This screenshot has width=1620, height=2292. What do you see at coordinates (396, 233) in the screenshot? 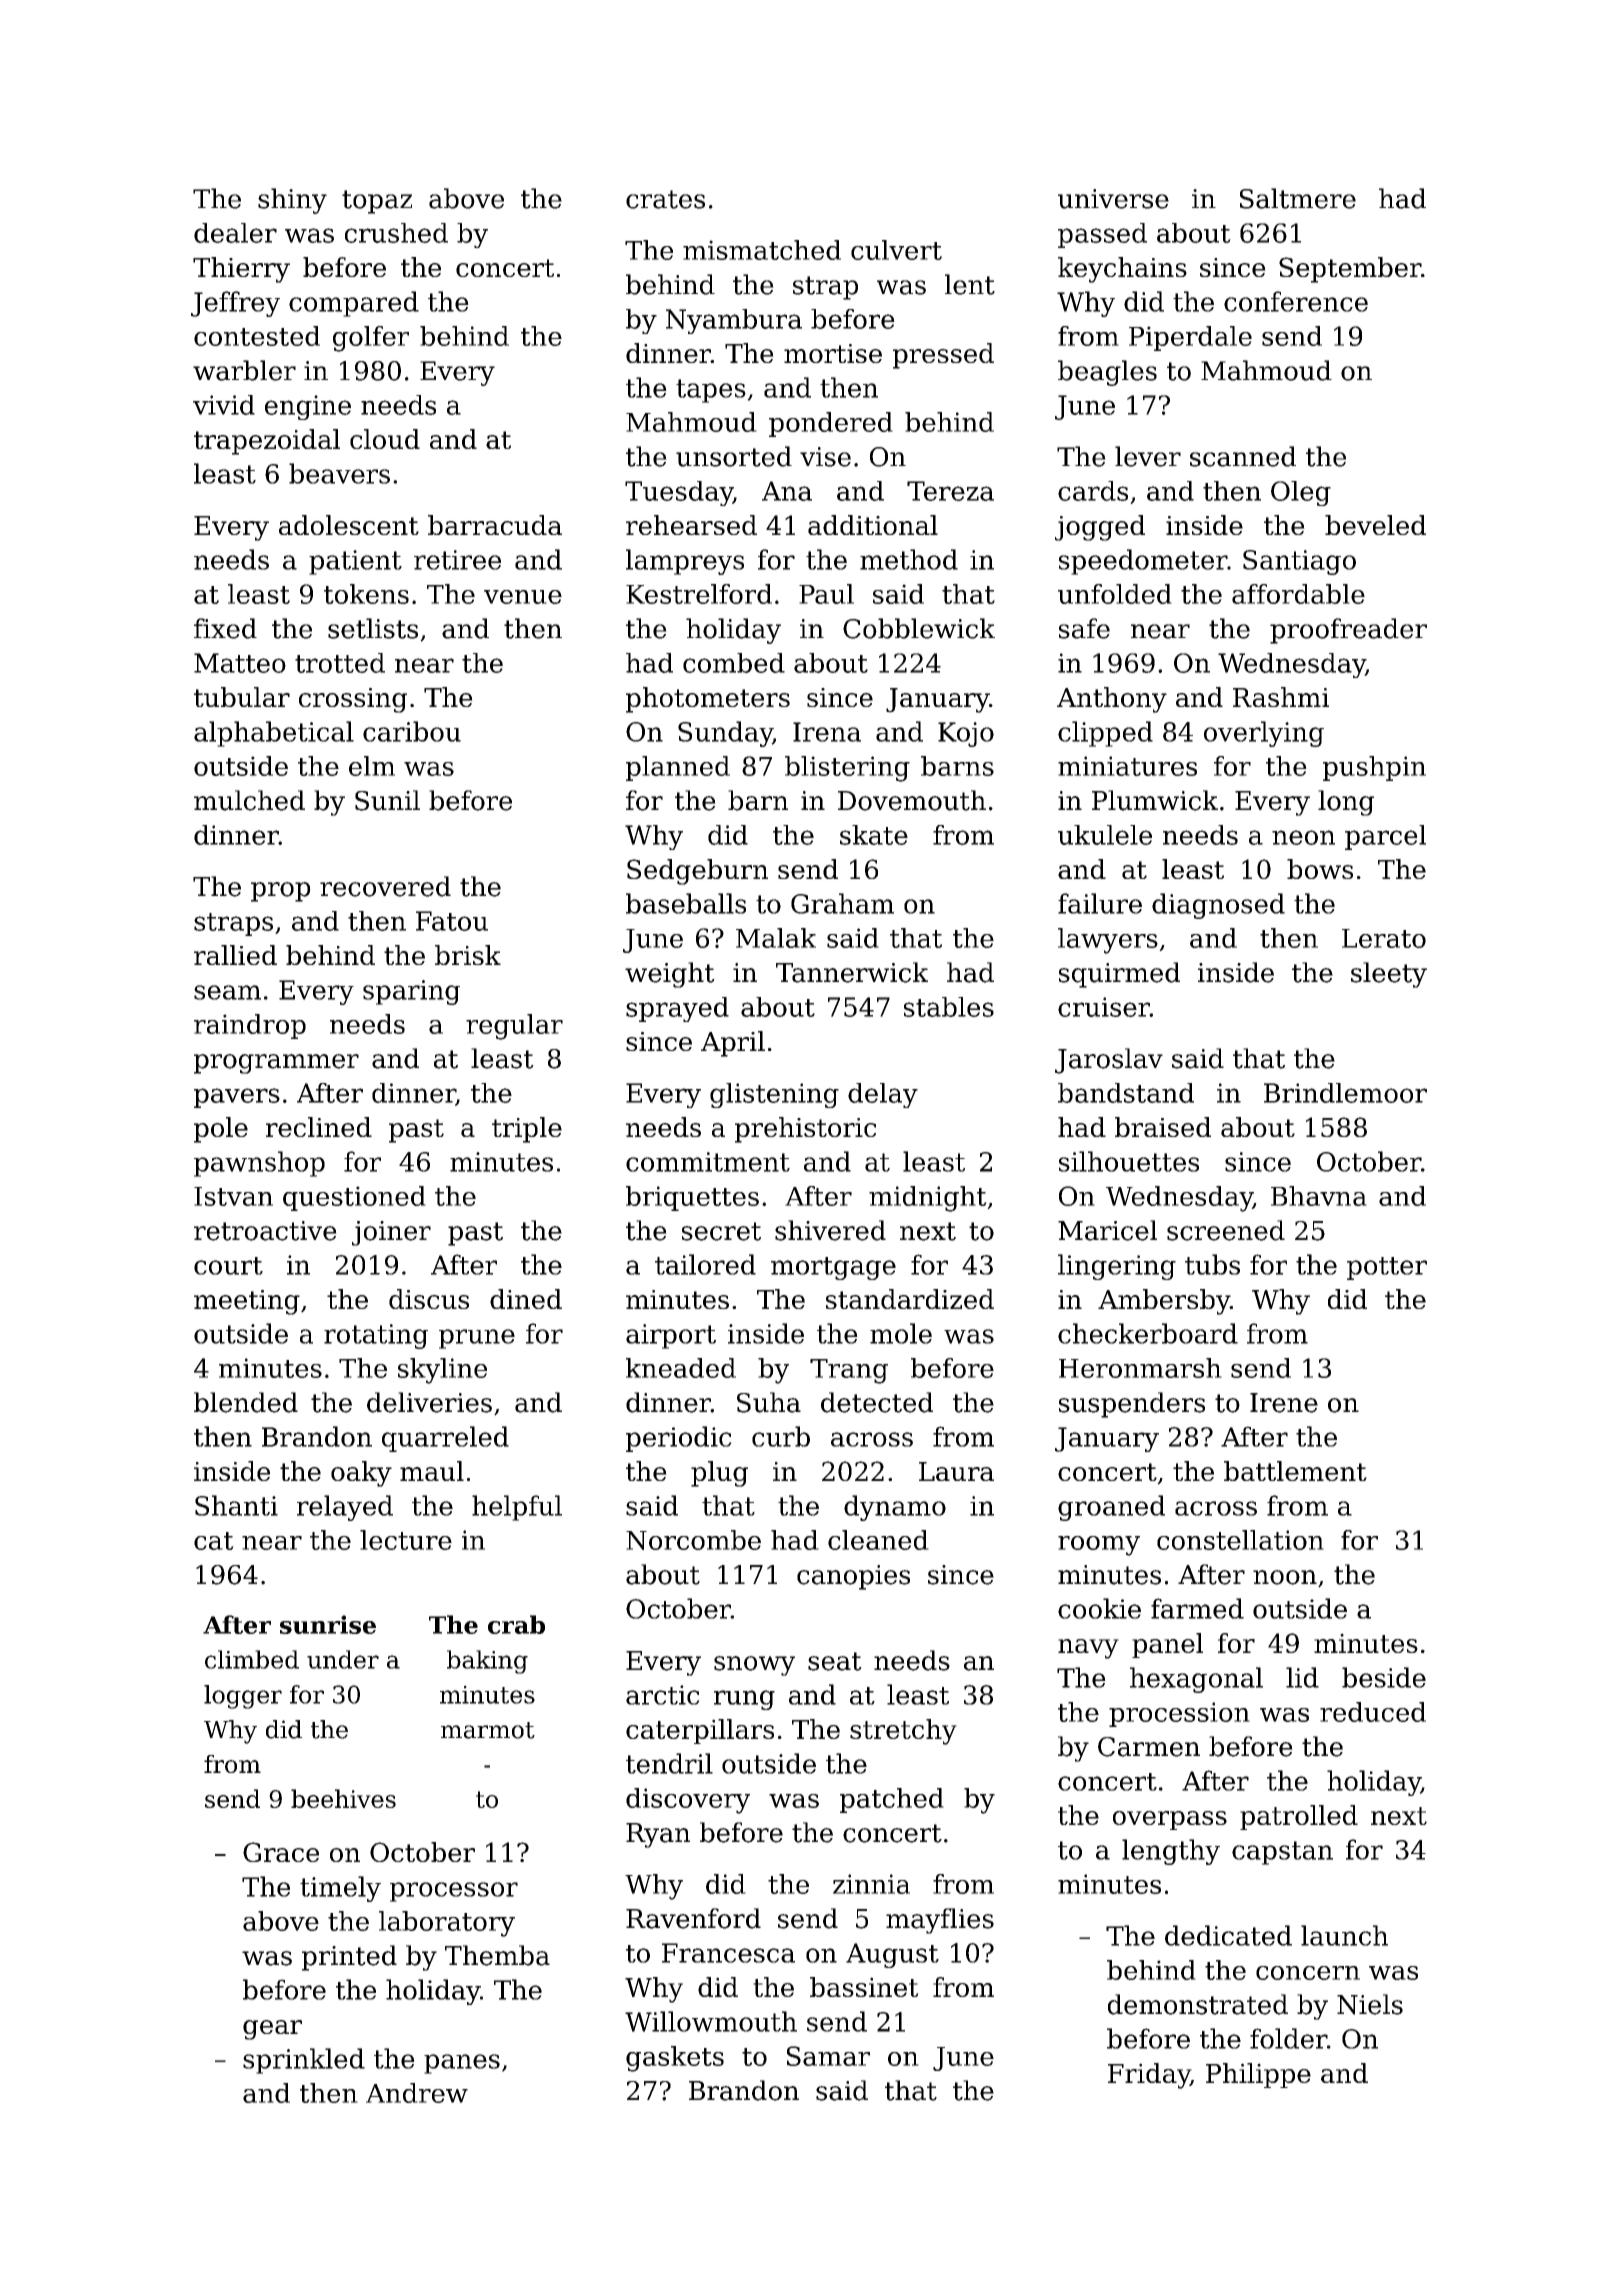
I see `crushed` at bounding box center [396, 233].
